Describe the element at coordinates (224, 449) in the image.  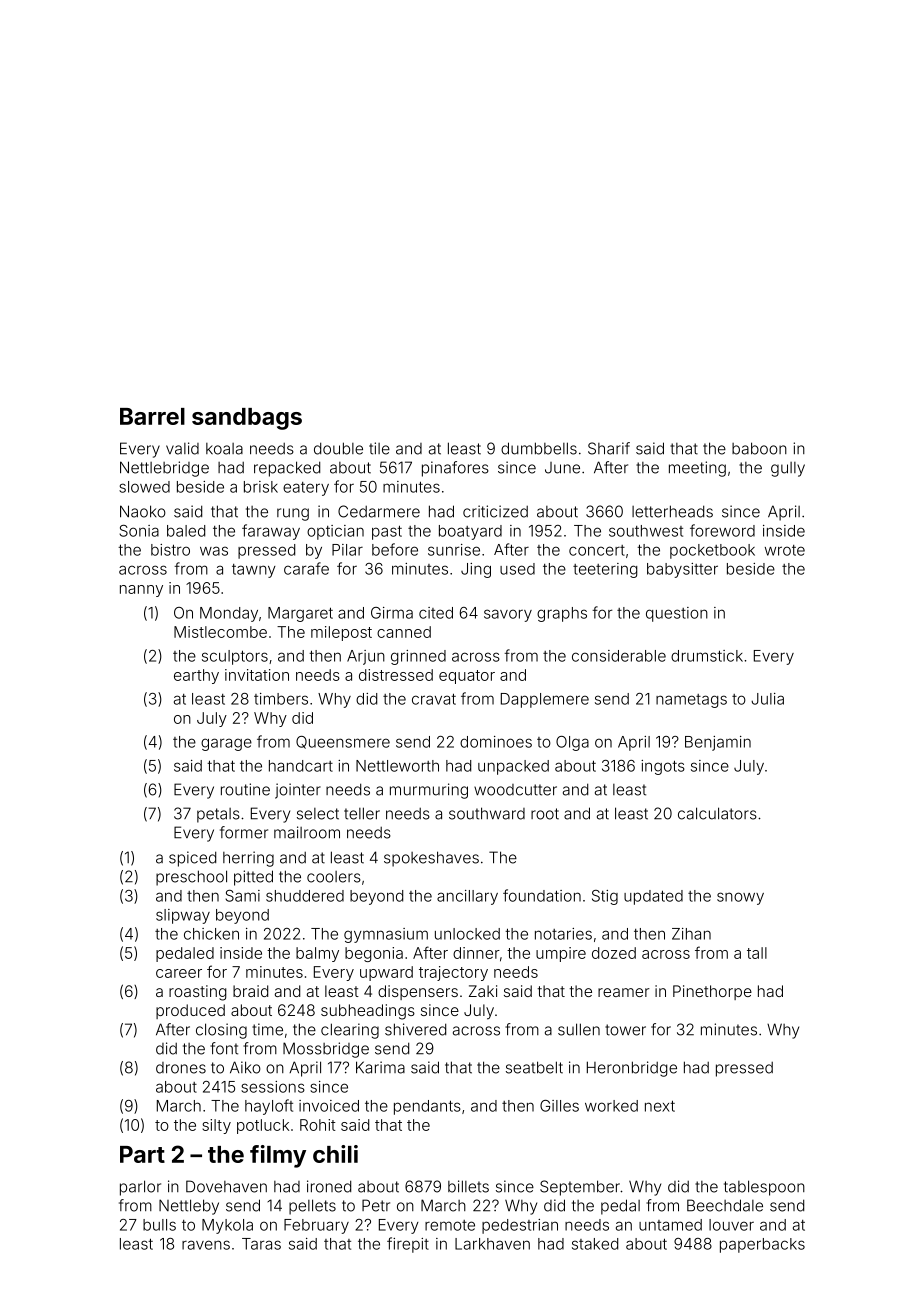
I see `koala` at that location.
